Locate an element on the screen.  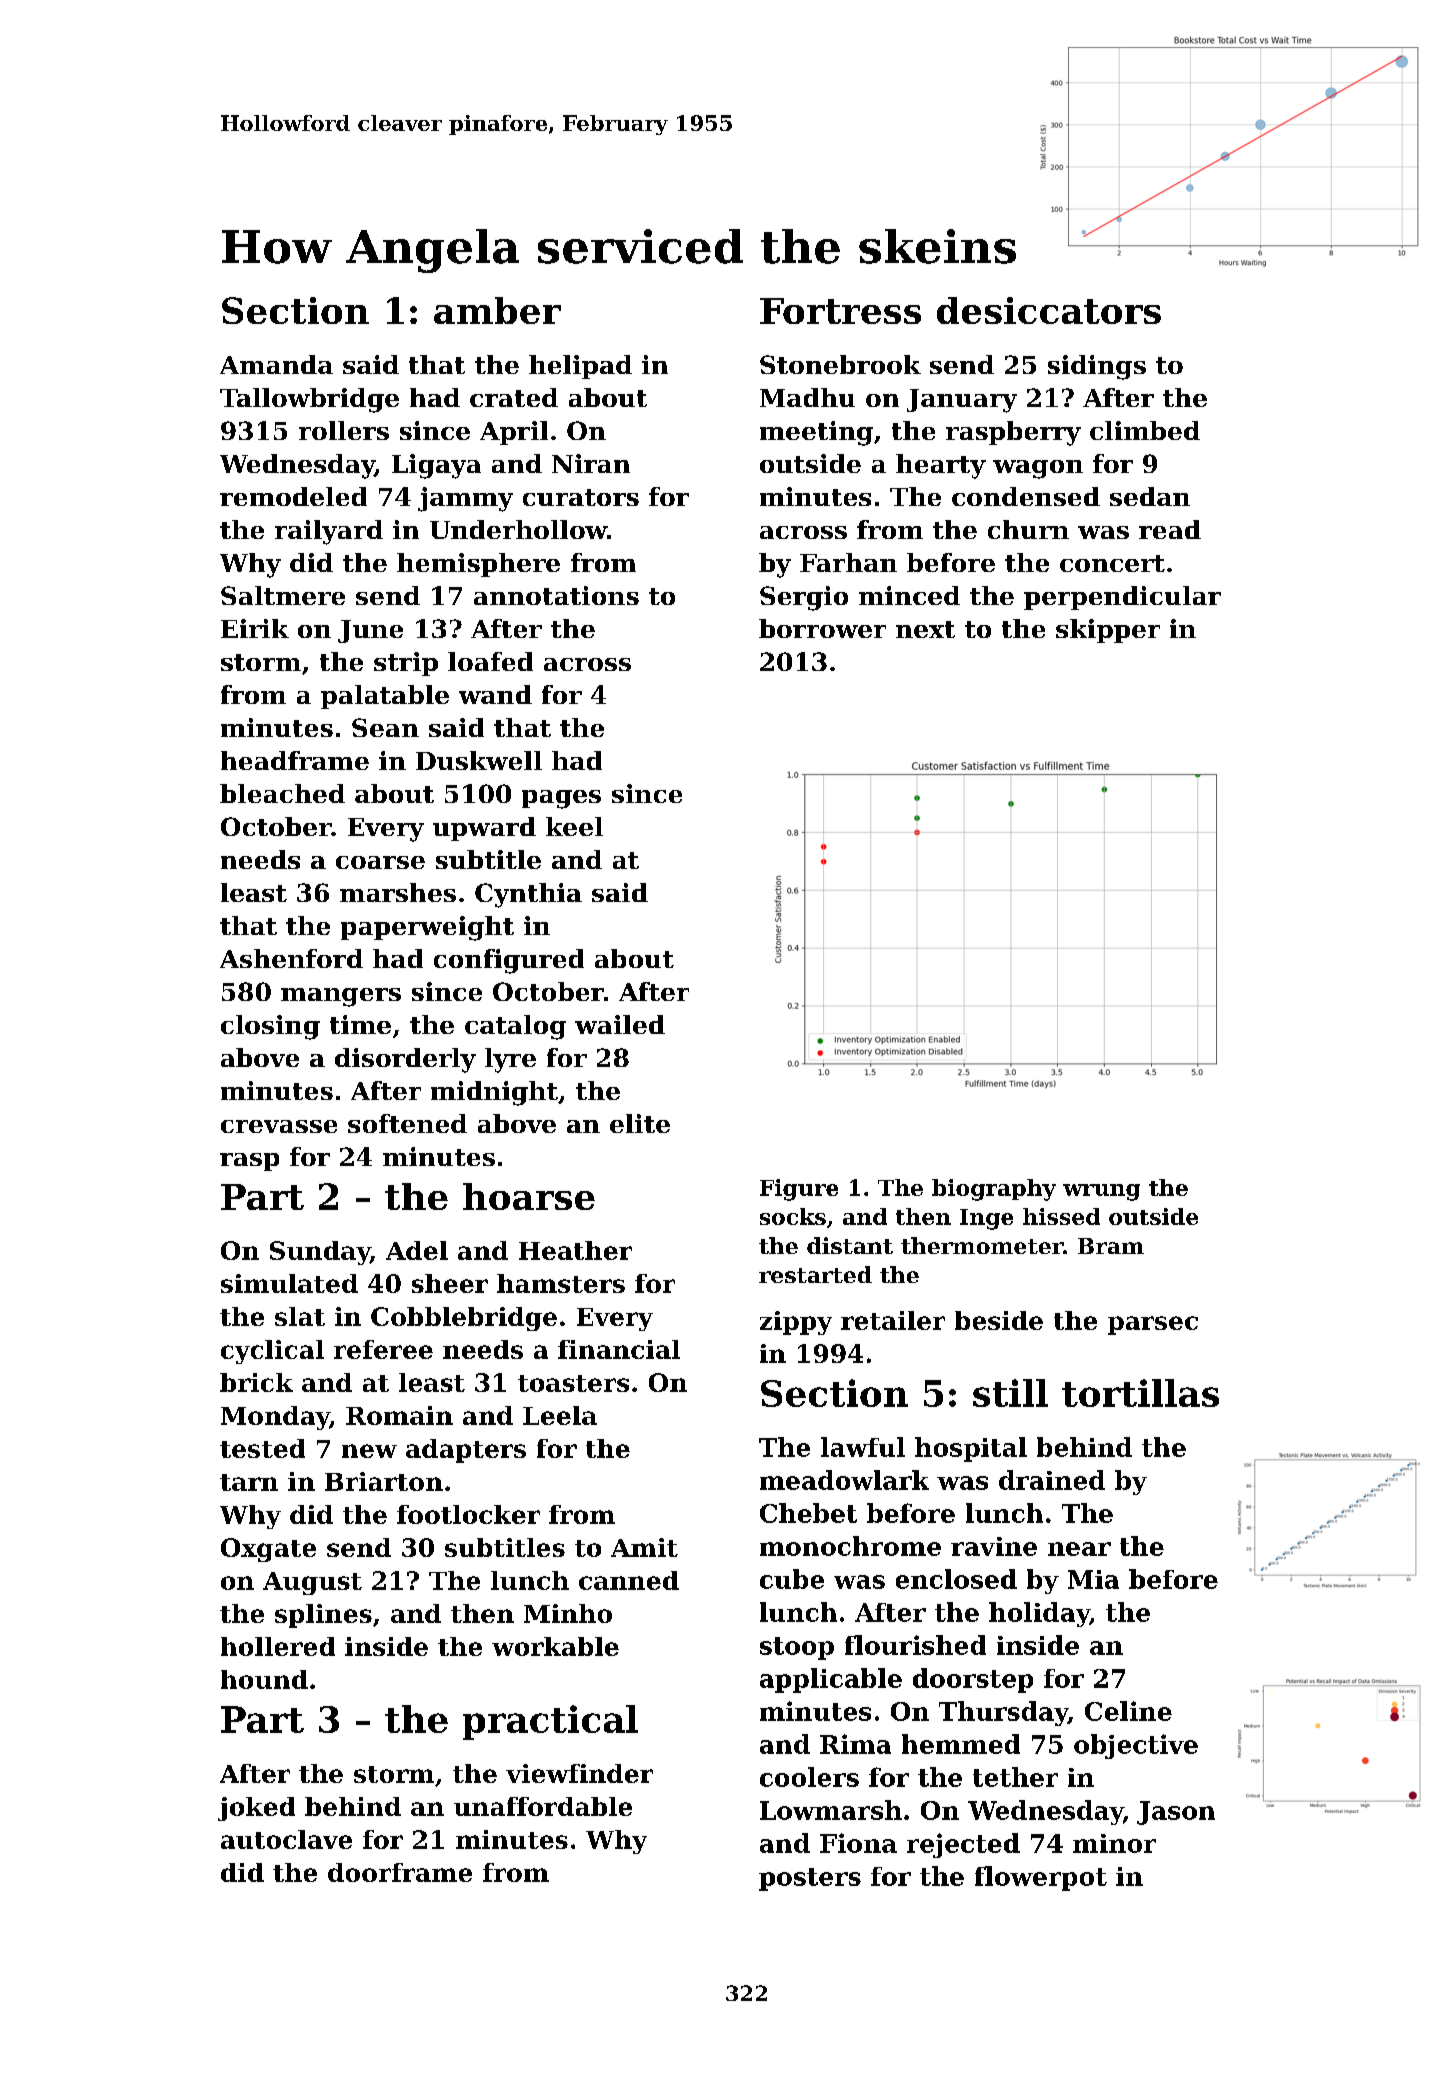
palatable is located at coordinates (385, 697).
